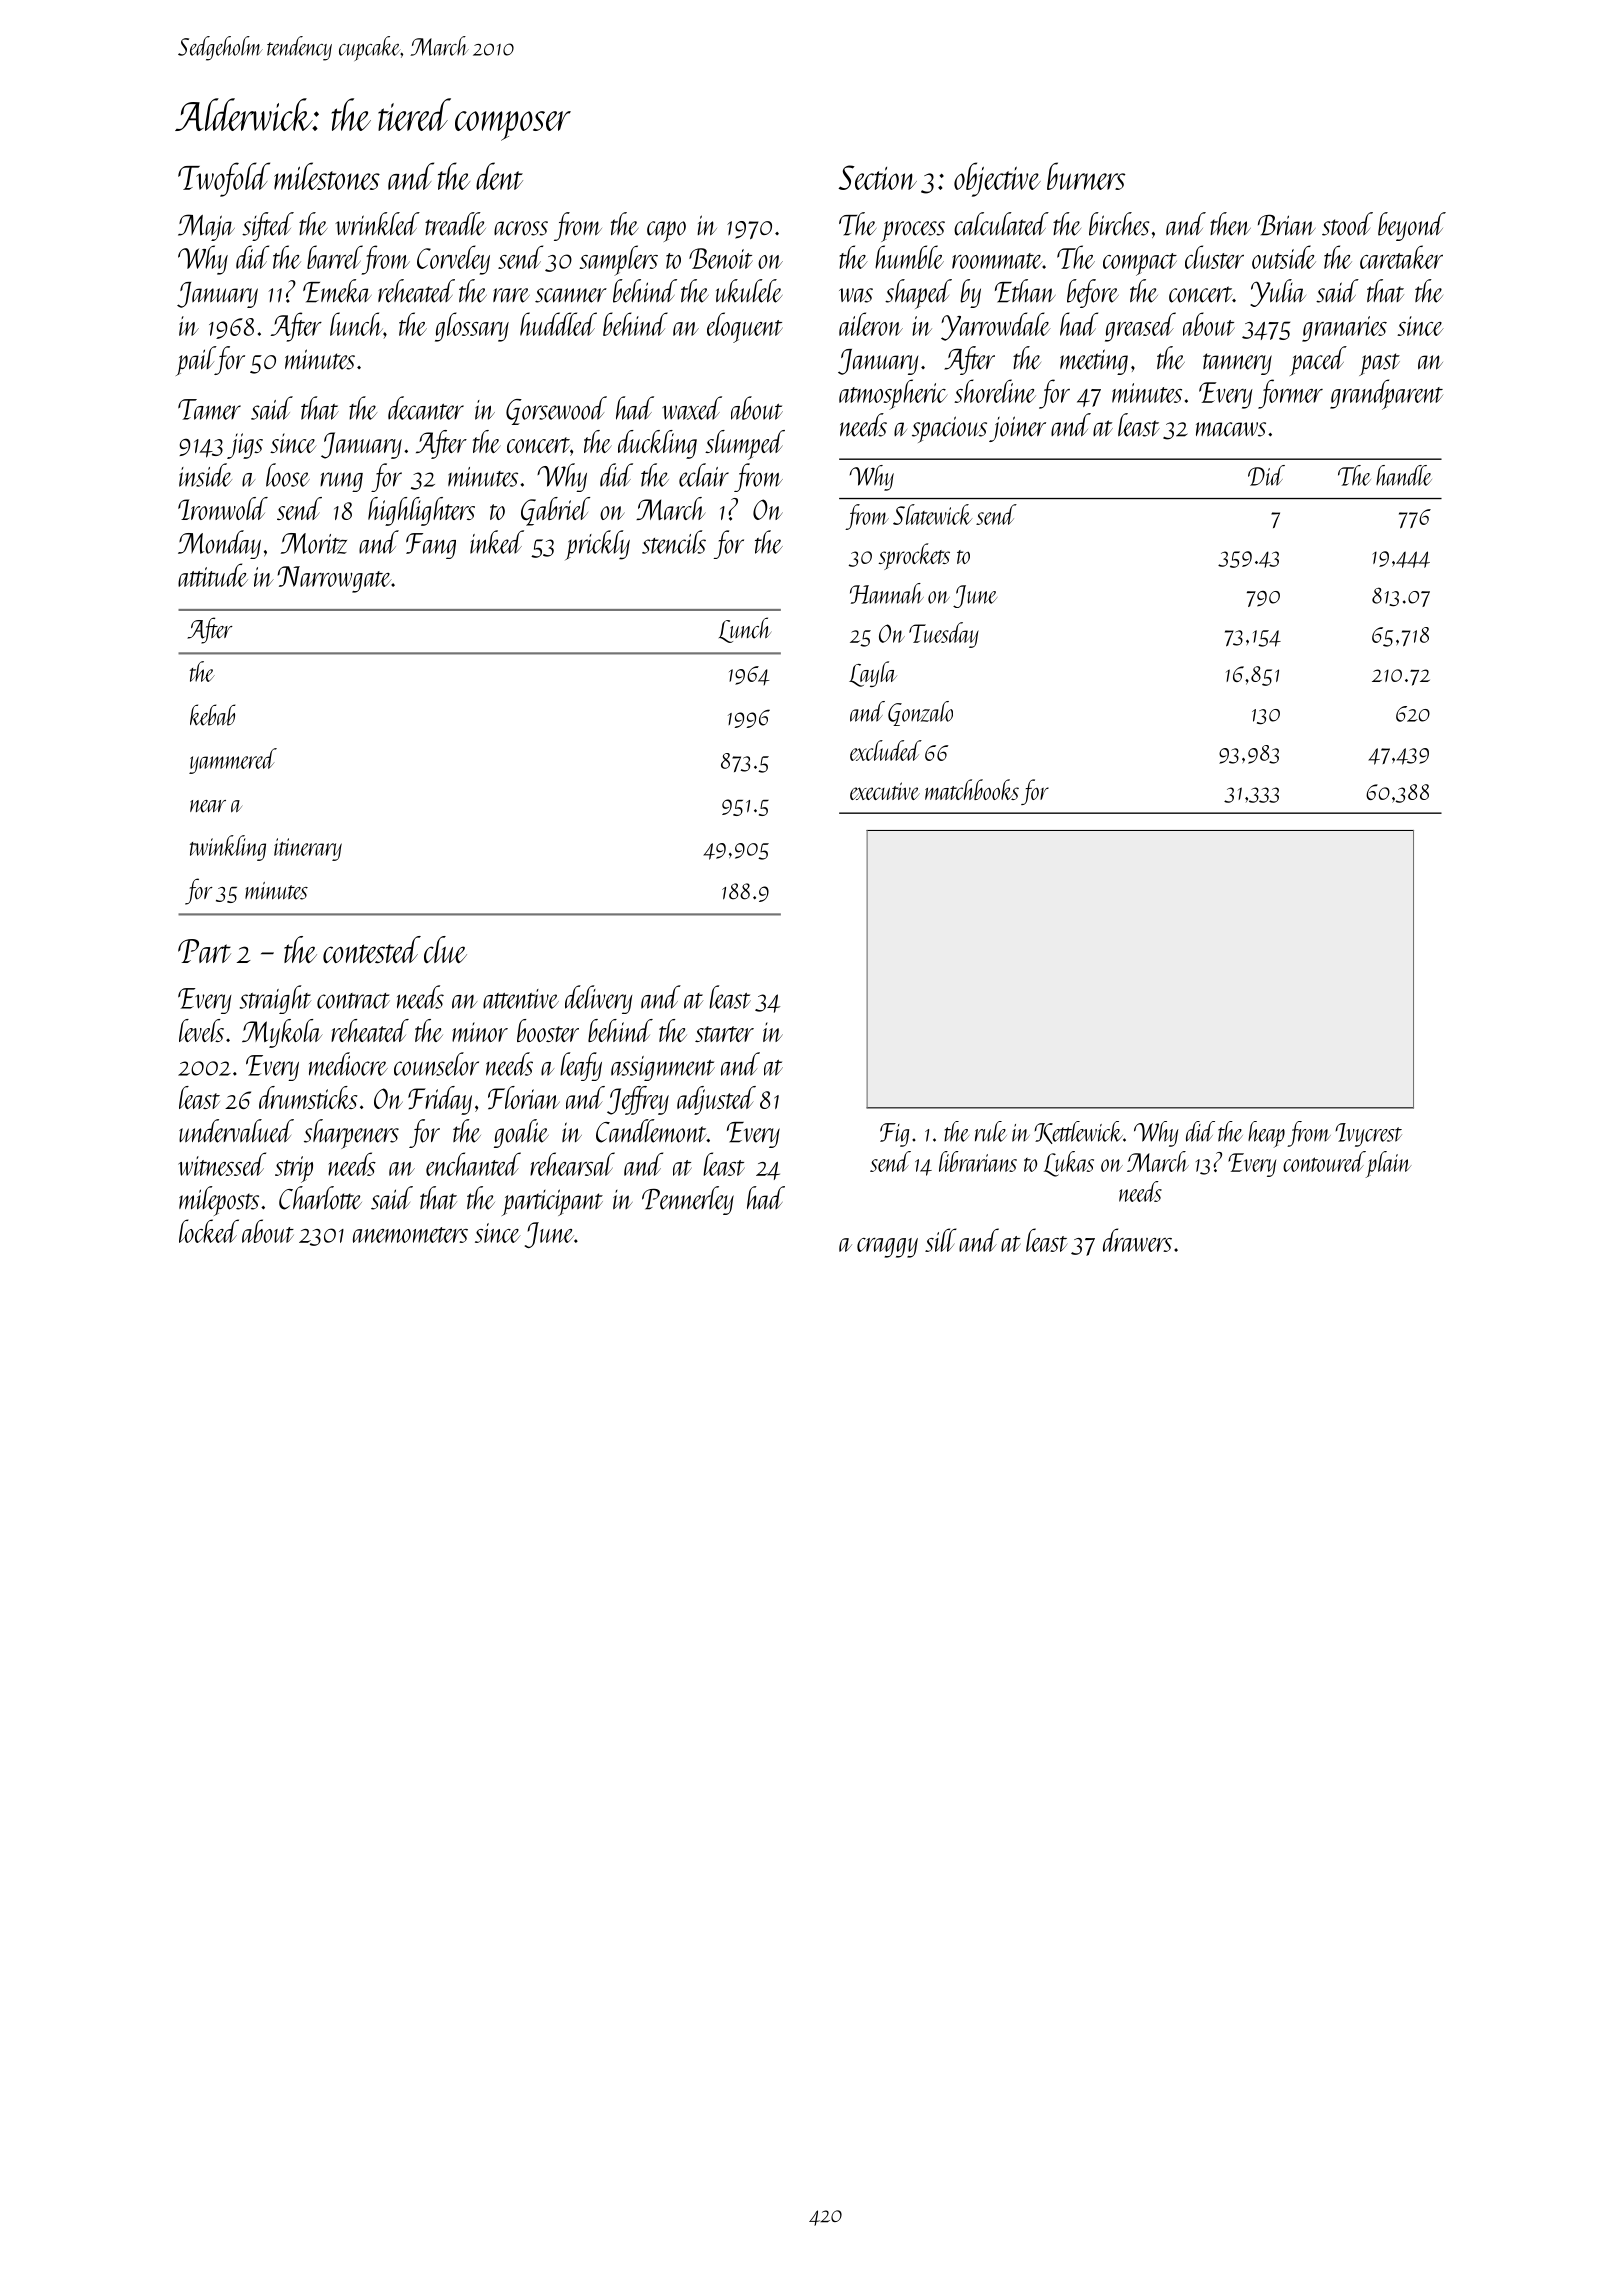 The width and height of the screenshot is (1620, 2292). What do you see at coordinates (657, 444) in the screenshot?
I see `duckling` at bounding box center [657, 444].
